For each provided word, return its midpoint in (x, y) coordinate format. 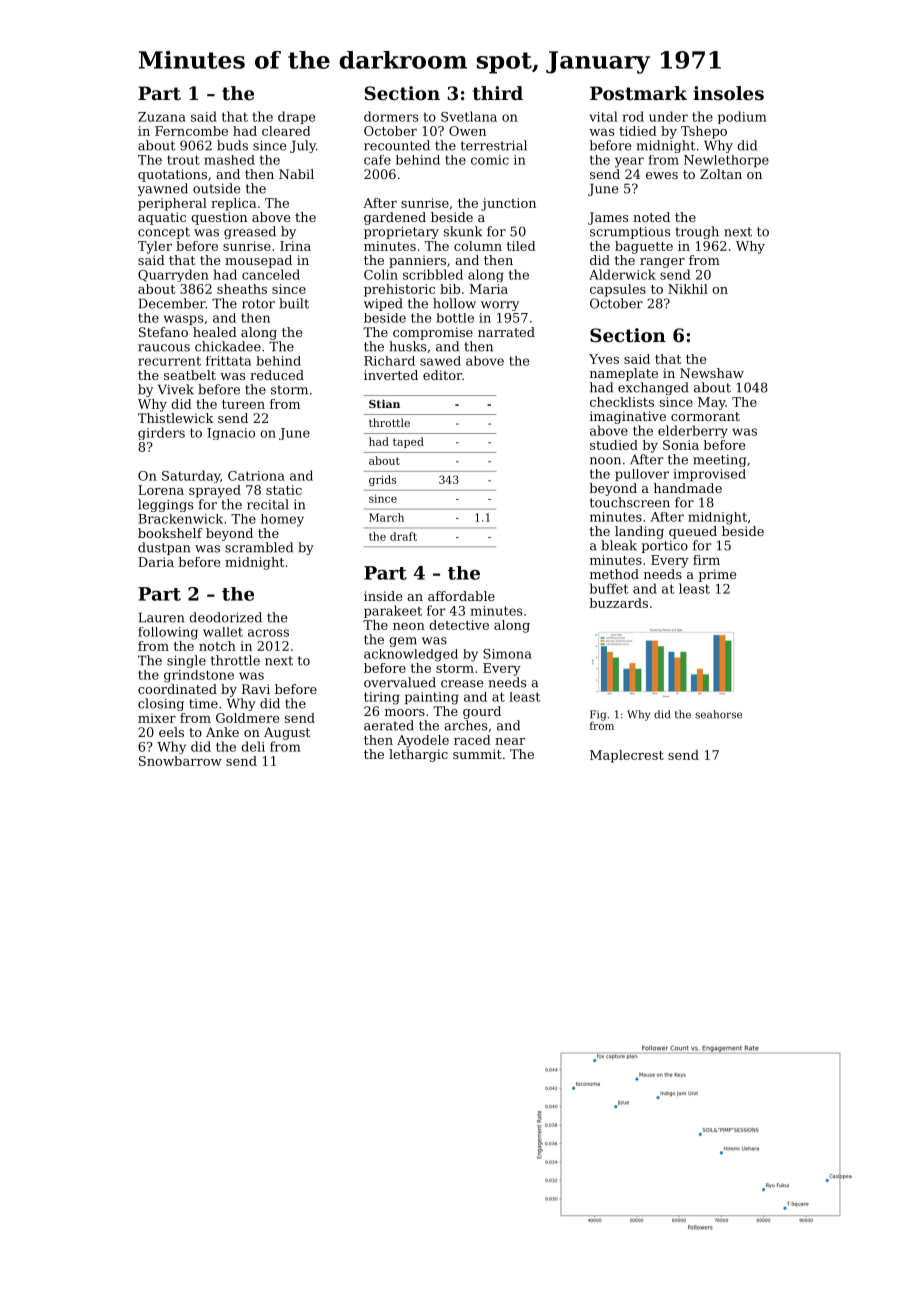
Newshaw (712, 373)
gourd (482, 712)
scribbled (433, 274)
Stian (384, 403)
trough (697, 232)
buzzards (618, 603)
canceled (271, 274)
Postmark (638, 93)
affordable (461, 596)
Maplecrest (627, 756)
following (168, 633)
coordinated (177, 689)
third (498, 93)
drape (296, 117)
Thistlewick (176, 418)
